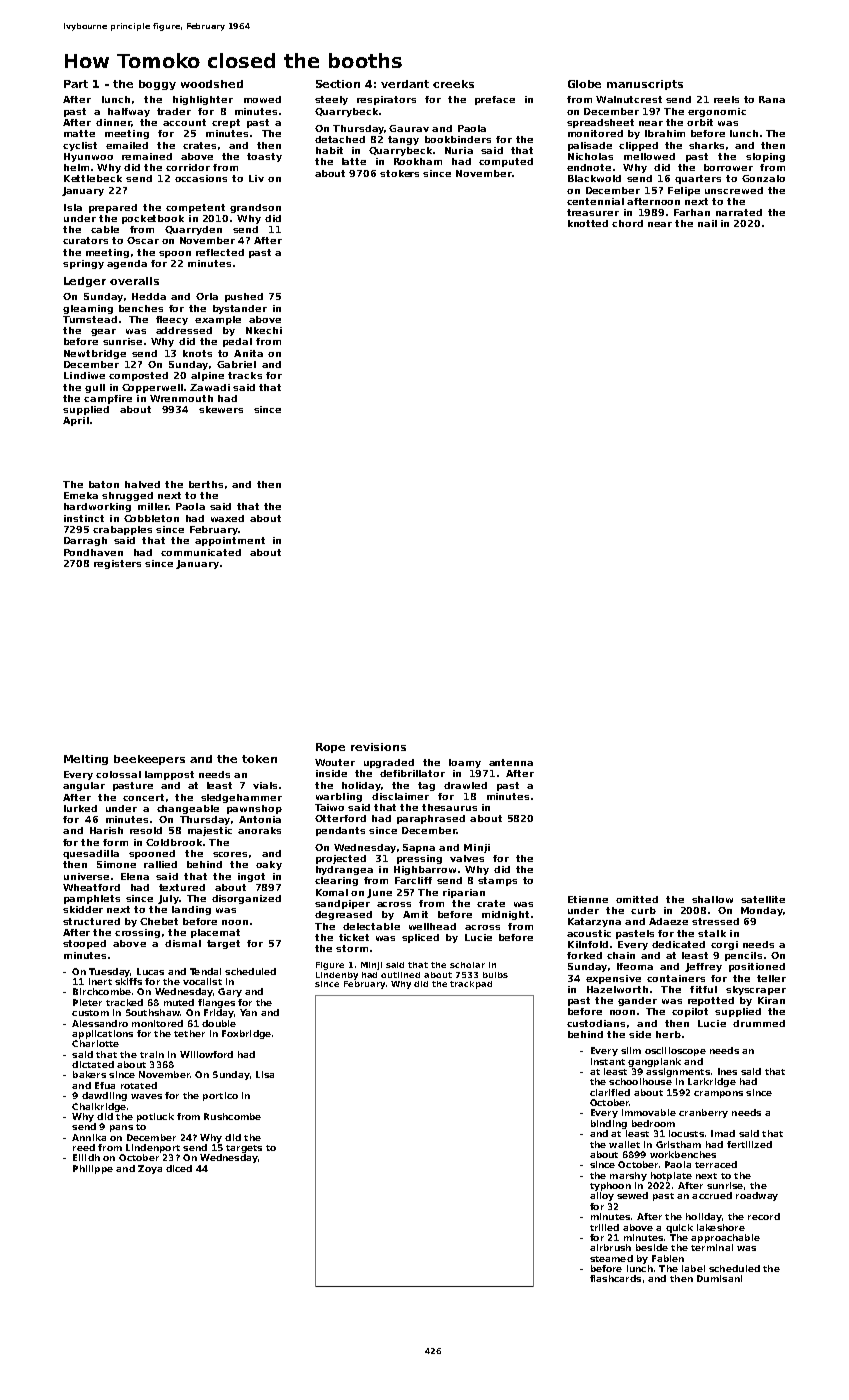 The height and width of the document is (1400, 849). What do you see at coordinates (511, 762) in the document?
I see `antenna` at bounding box center [511, 762].
